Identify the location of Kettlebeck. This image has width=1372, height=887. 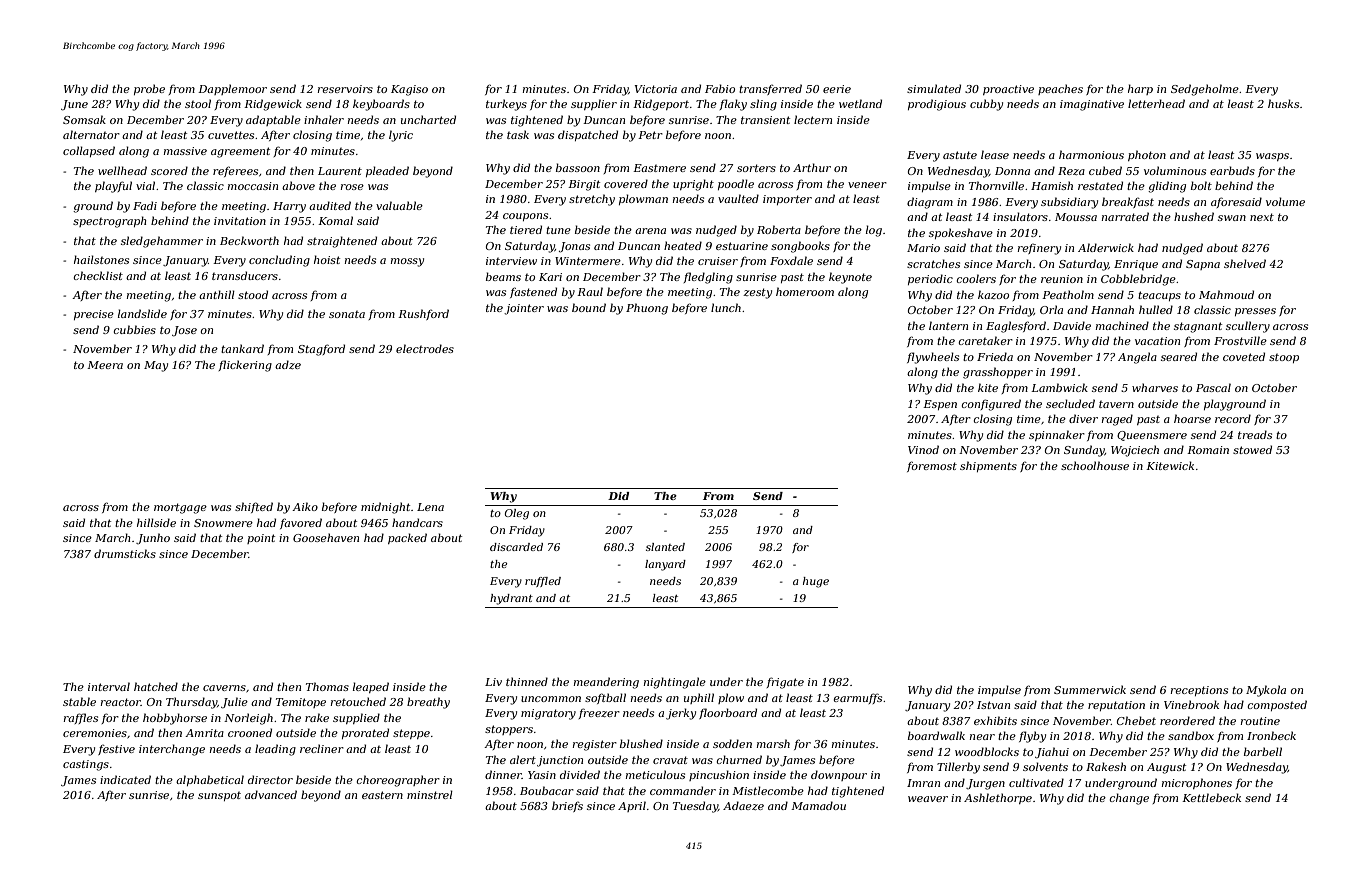
(1211, 797).
